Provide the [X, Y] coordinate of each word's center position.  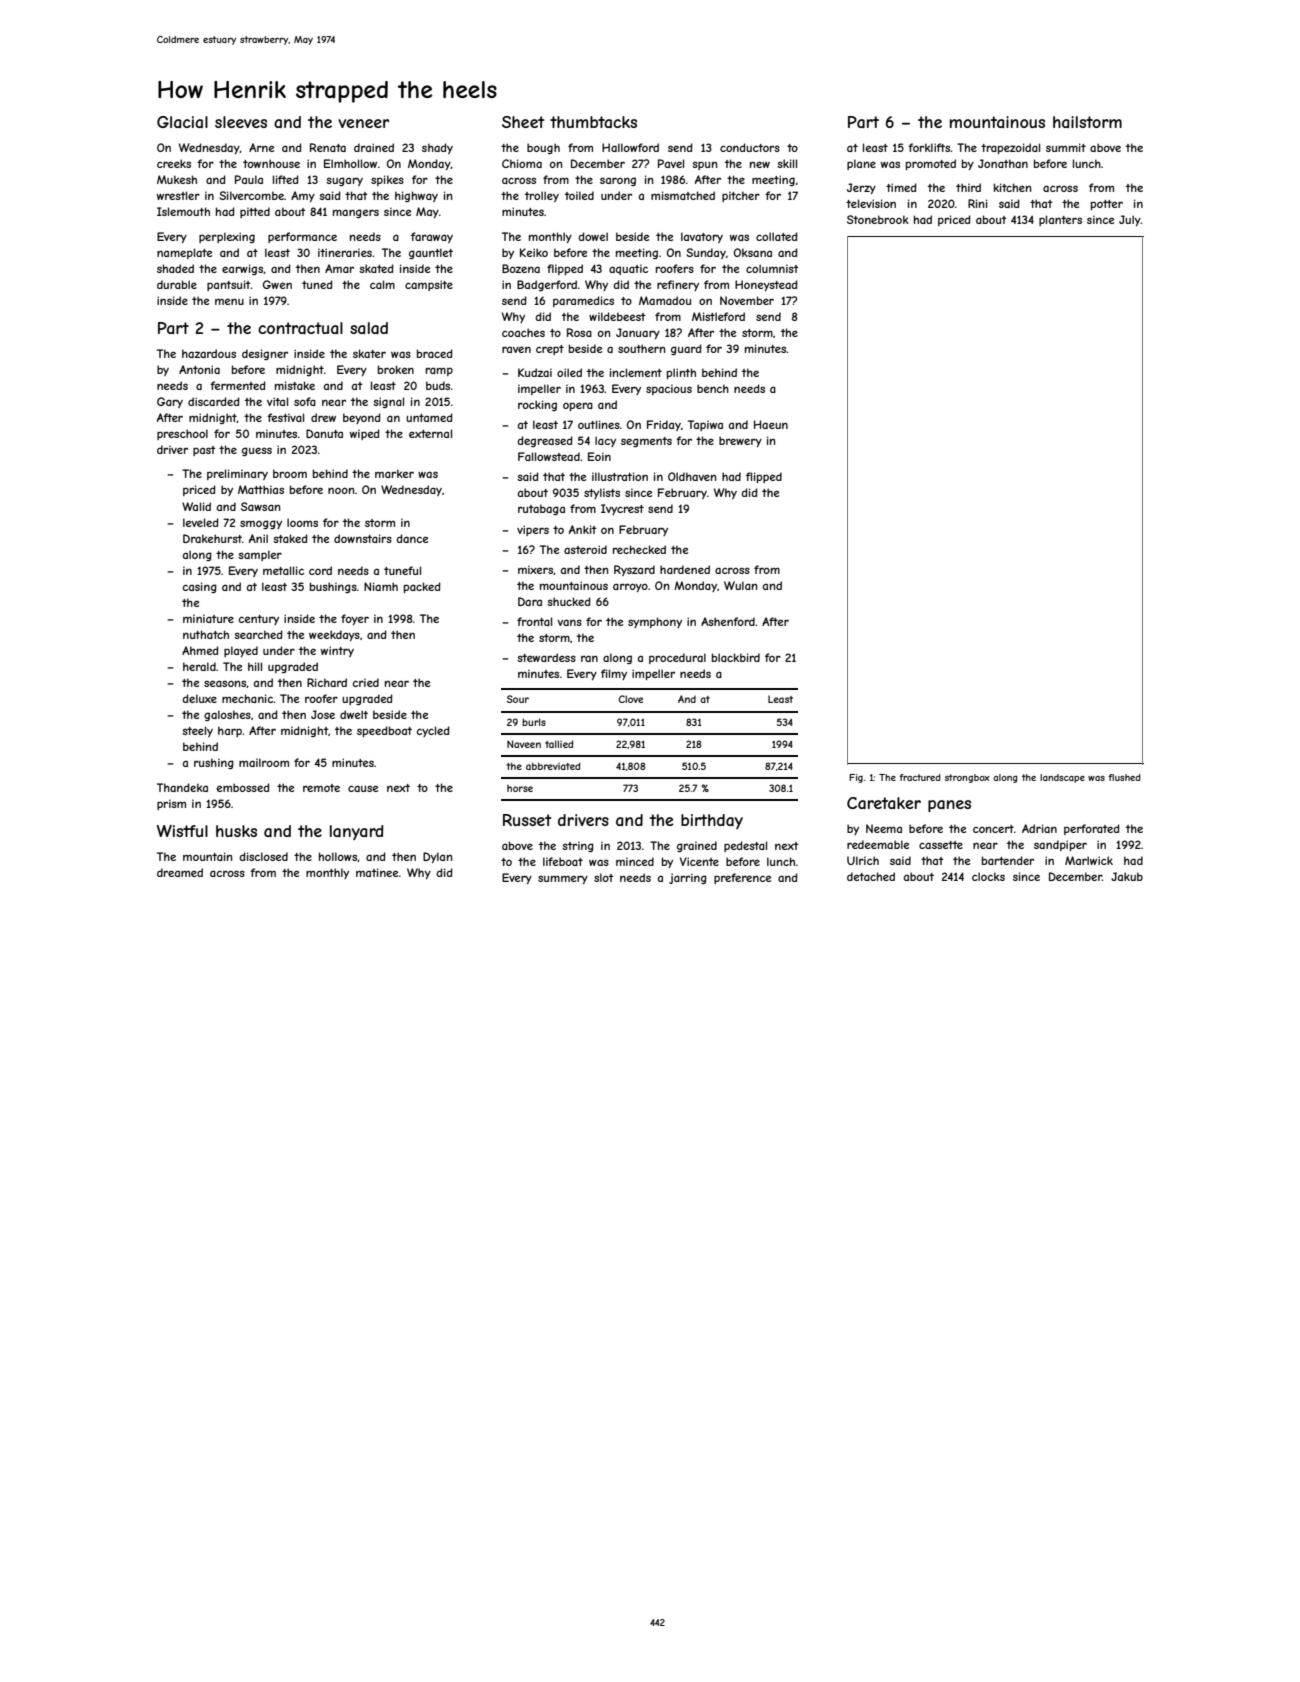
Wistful [182, 831]
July [1130, 220]
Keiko [534, 252]
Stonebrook [878, 219]
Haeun [771, 424]
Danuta [324, 433]
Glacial [182, 122]
